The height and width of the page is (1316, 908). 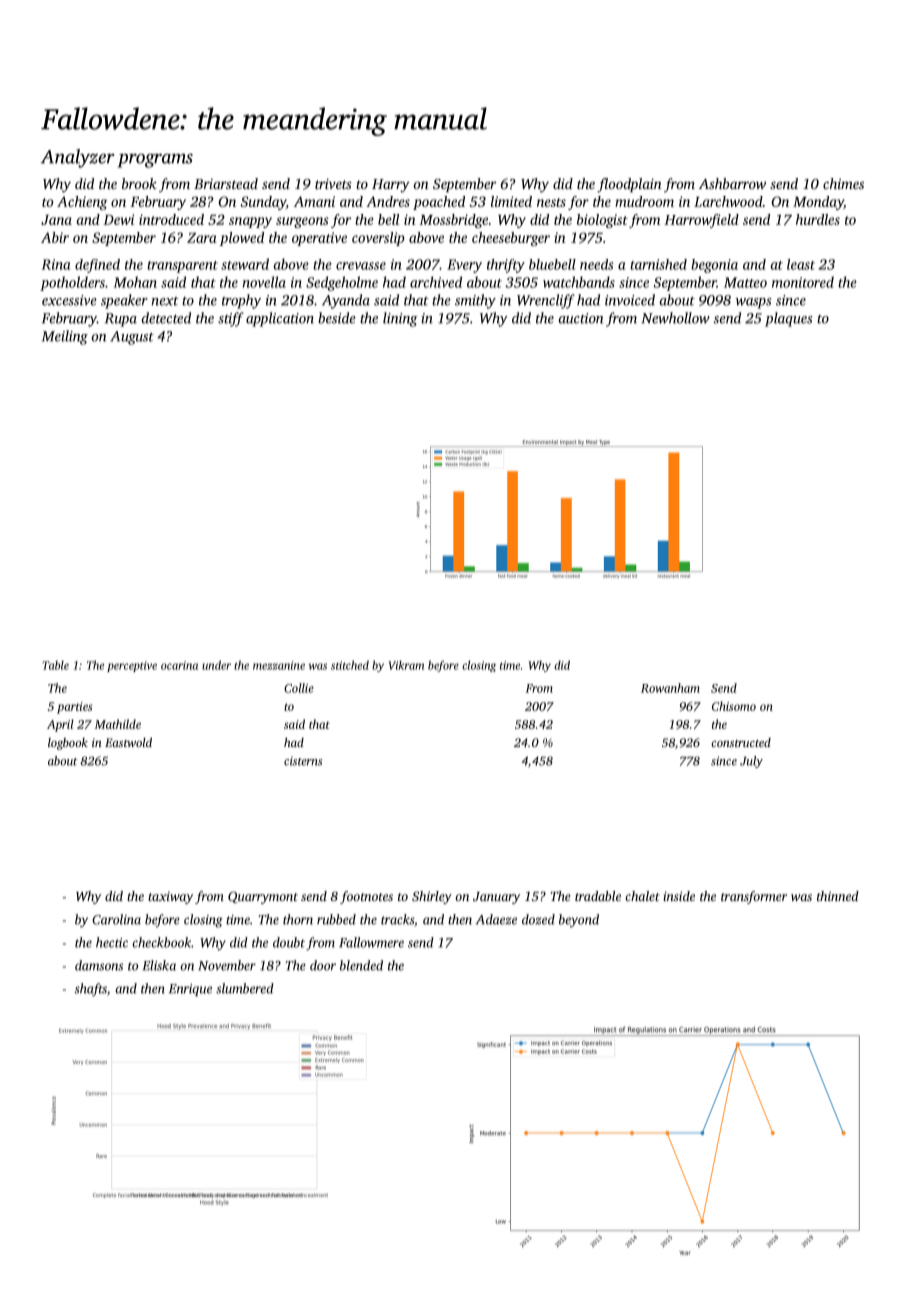 What do you see at coordinates (406, 665) in the page?
I see `Vikram` at bounding box center [406, 665].
